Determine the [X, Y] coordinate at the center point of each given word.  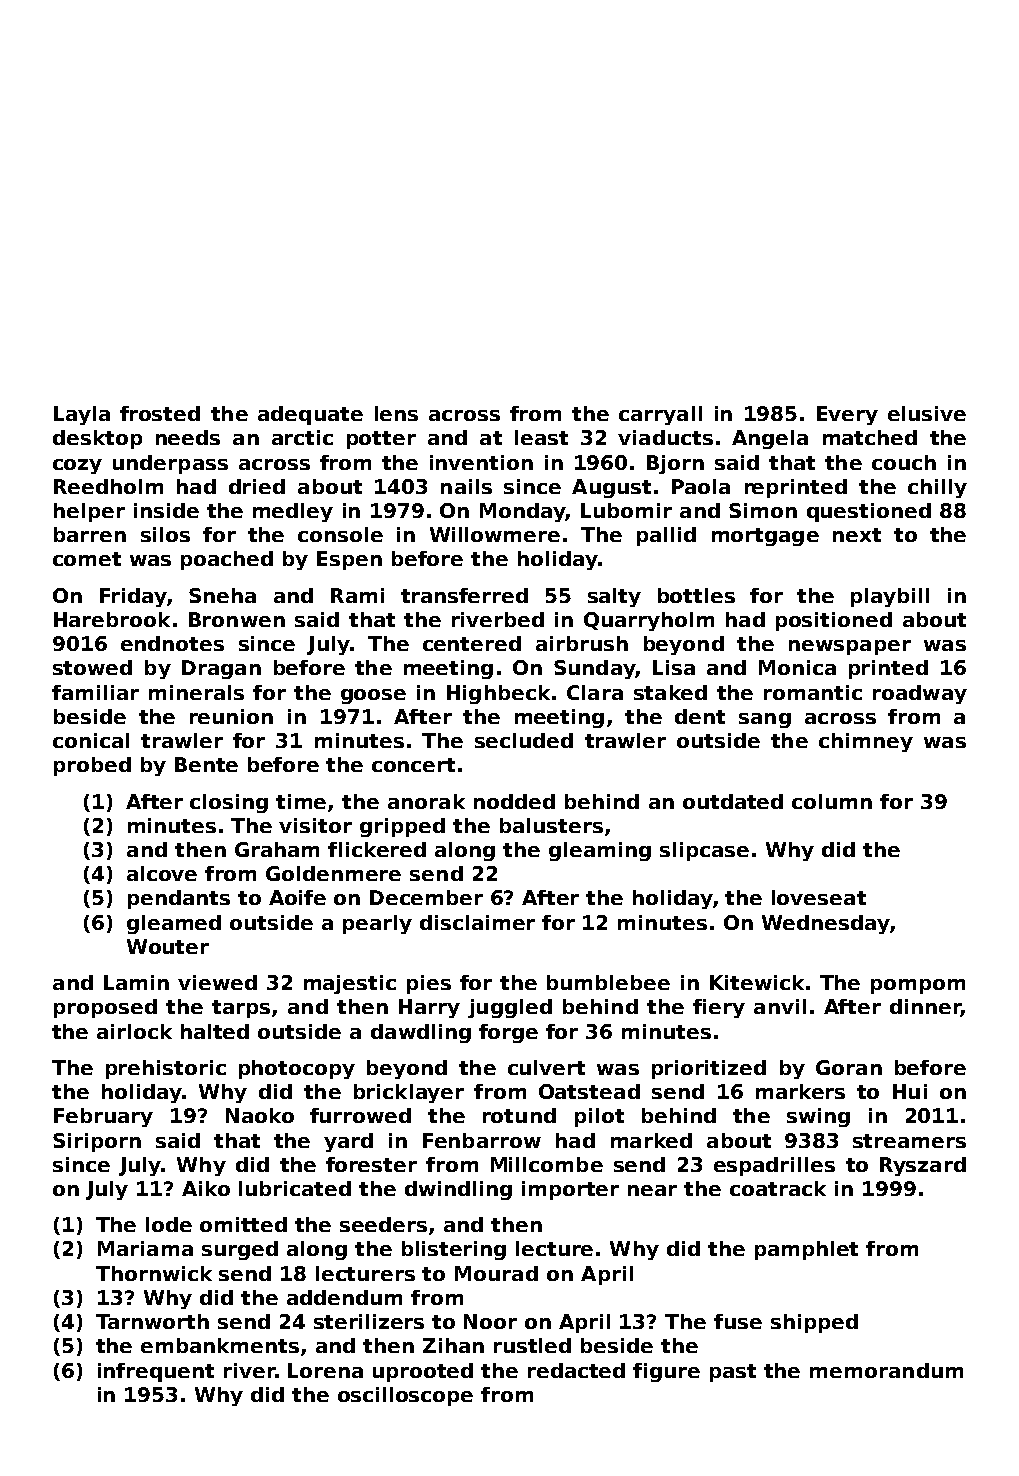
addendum [344, 1297]
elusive [927, 413]
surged [240, 1250]
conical [91, 740]
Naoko [260, 1115]
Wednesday [826, 924]
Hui [910, 1091]
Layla [82, 415]
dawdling [421, 1033]
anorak [426, 801]
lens [396, 413]
